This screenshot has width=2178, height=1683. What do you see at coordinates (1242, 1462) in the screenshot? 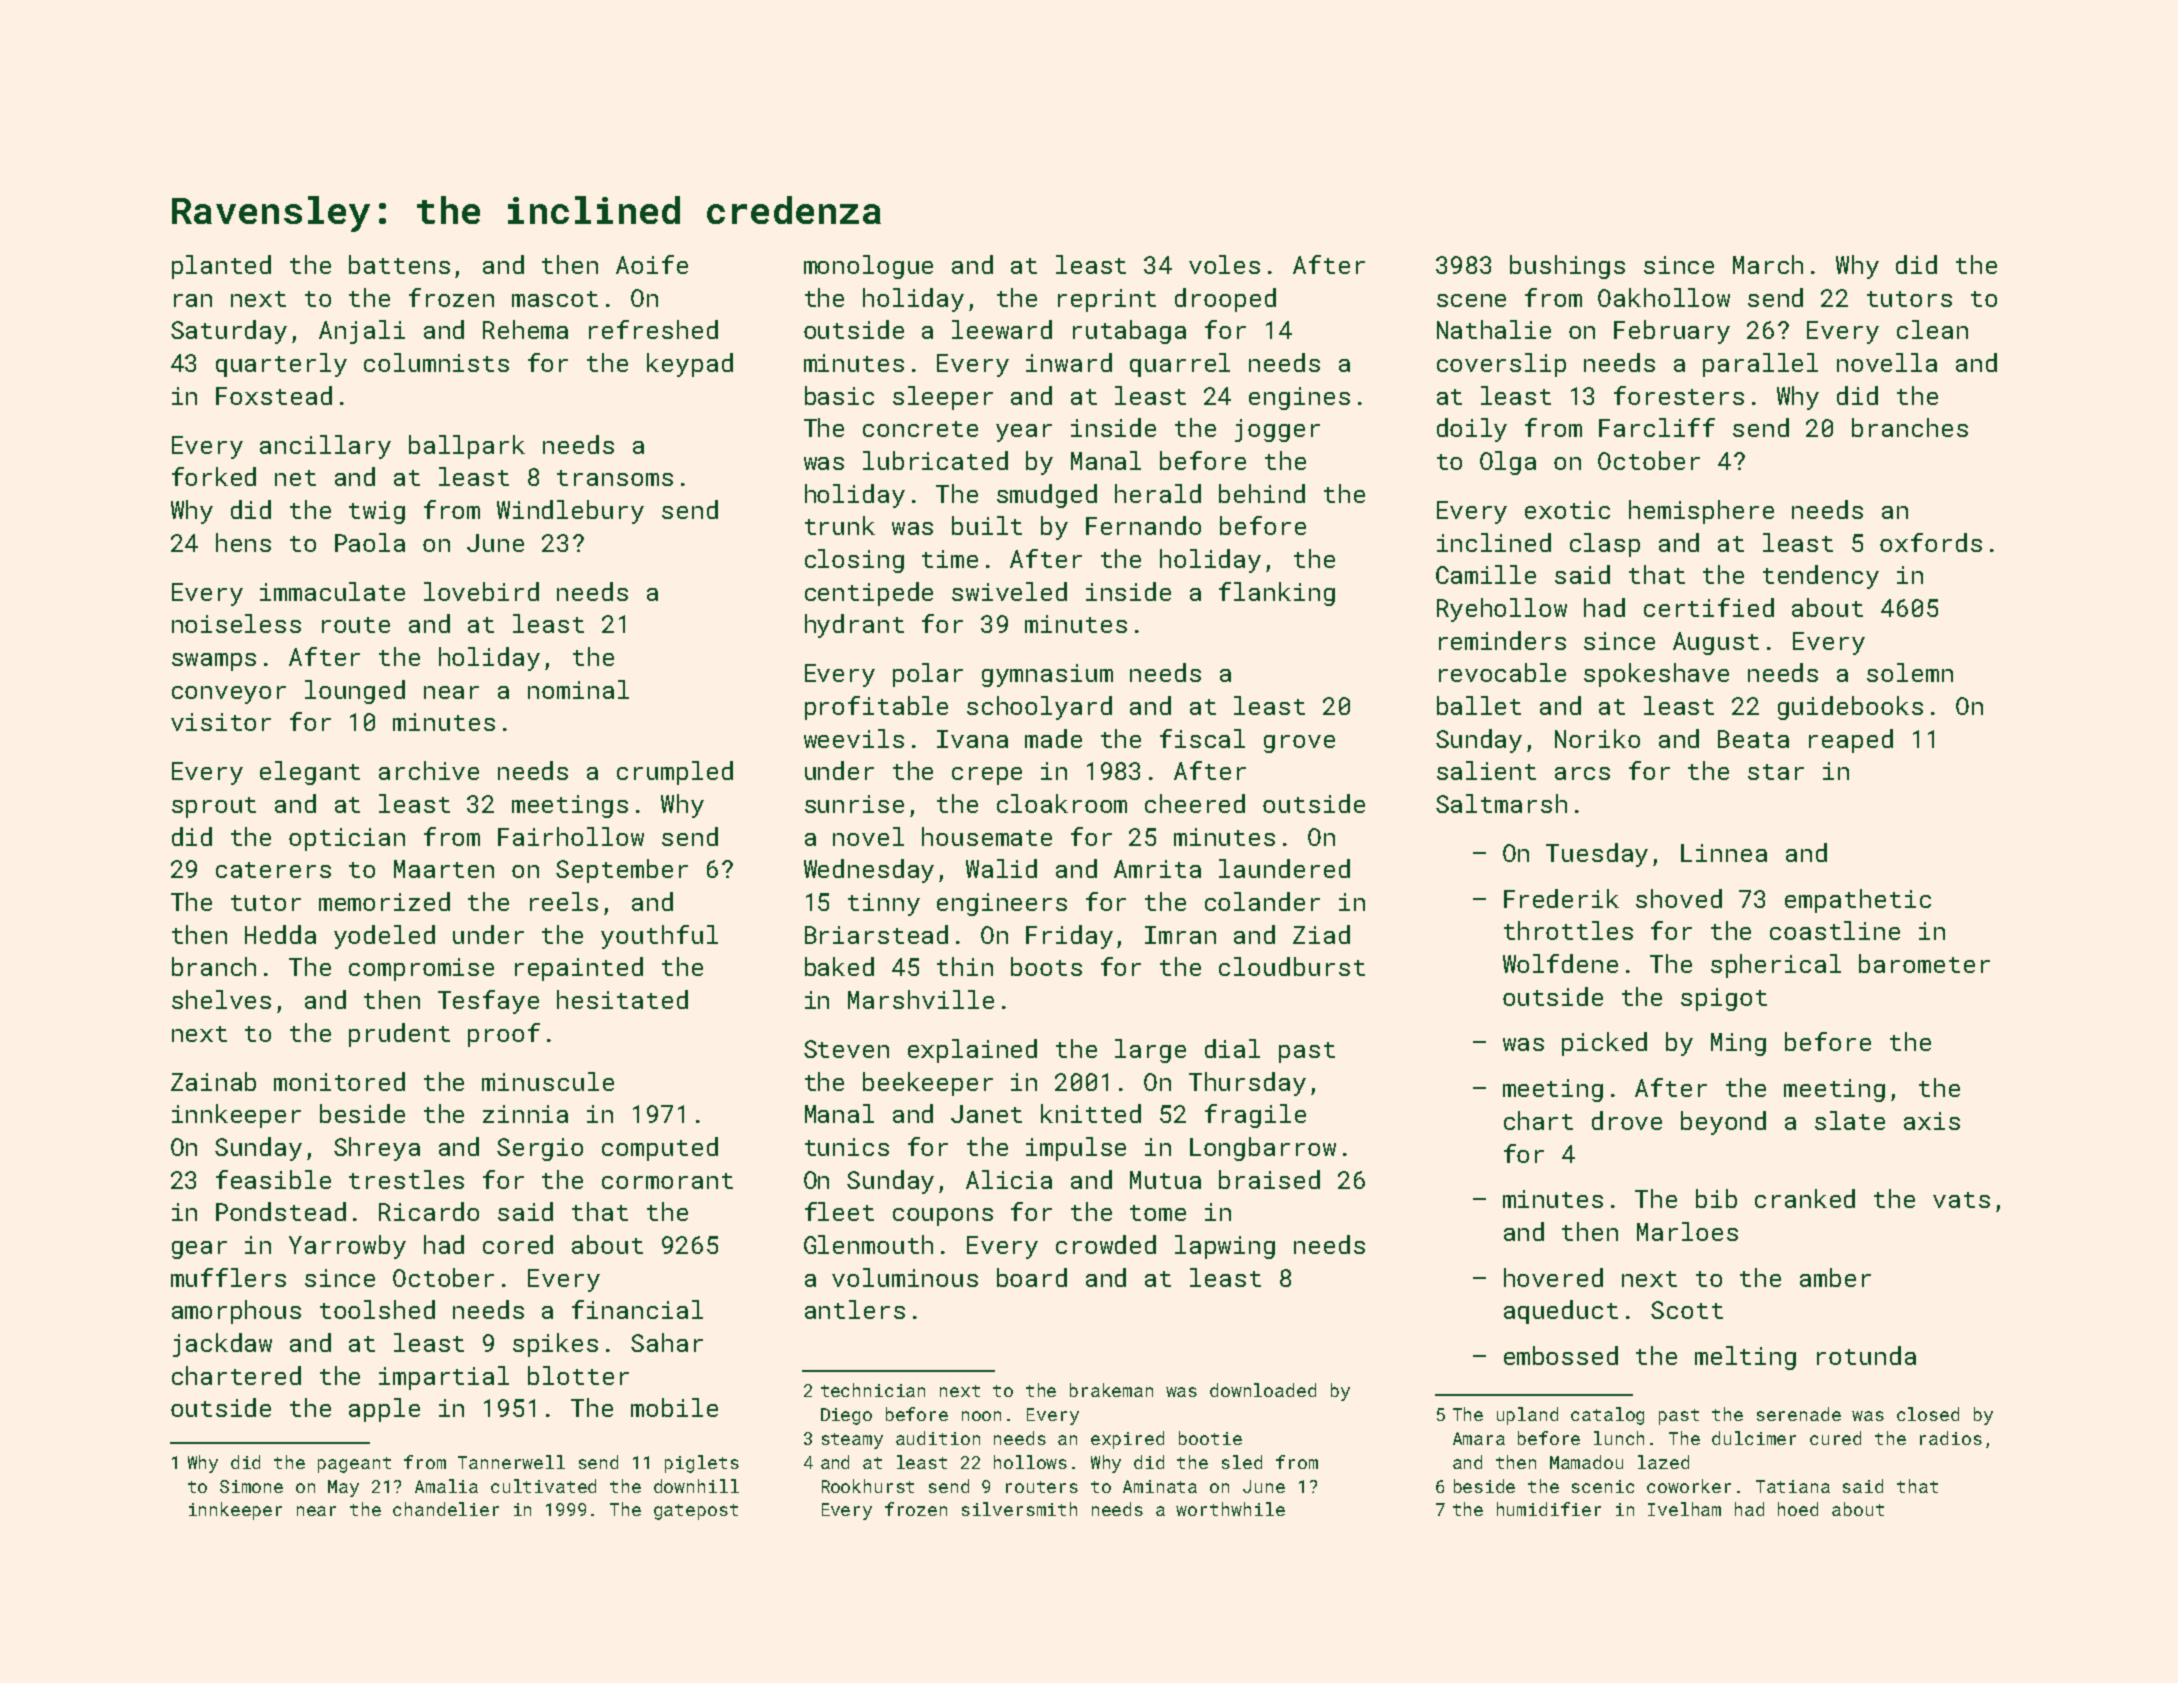
I see `sled` at bounding box center [1242, 1462].
